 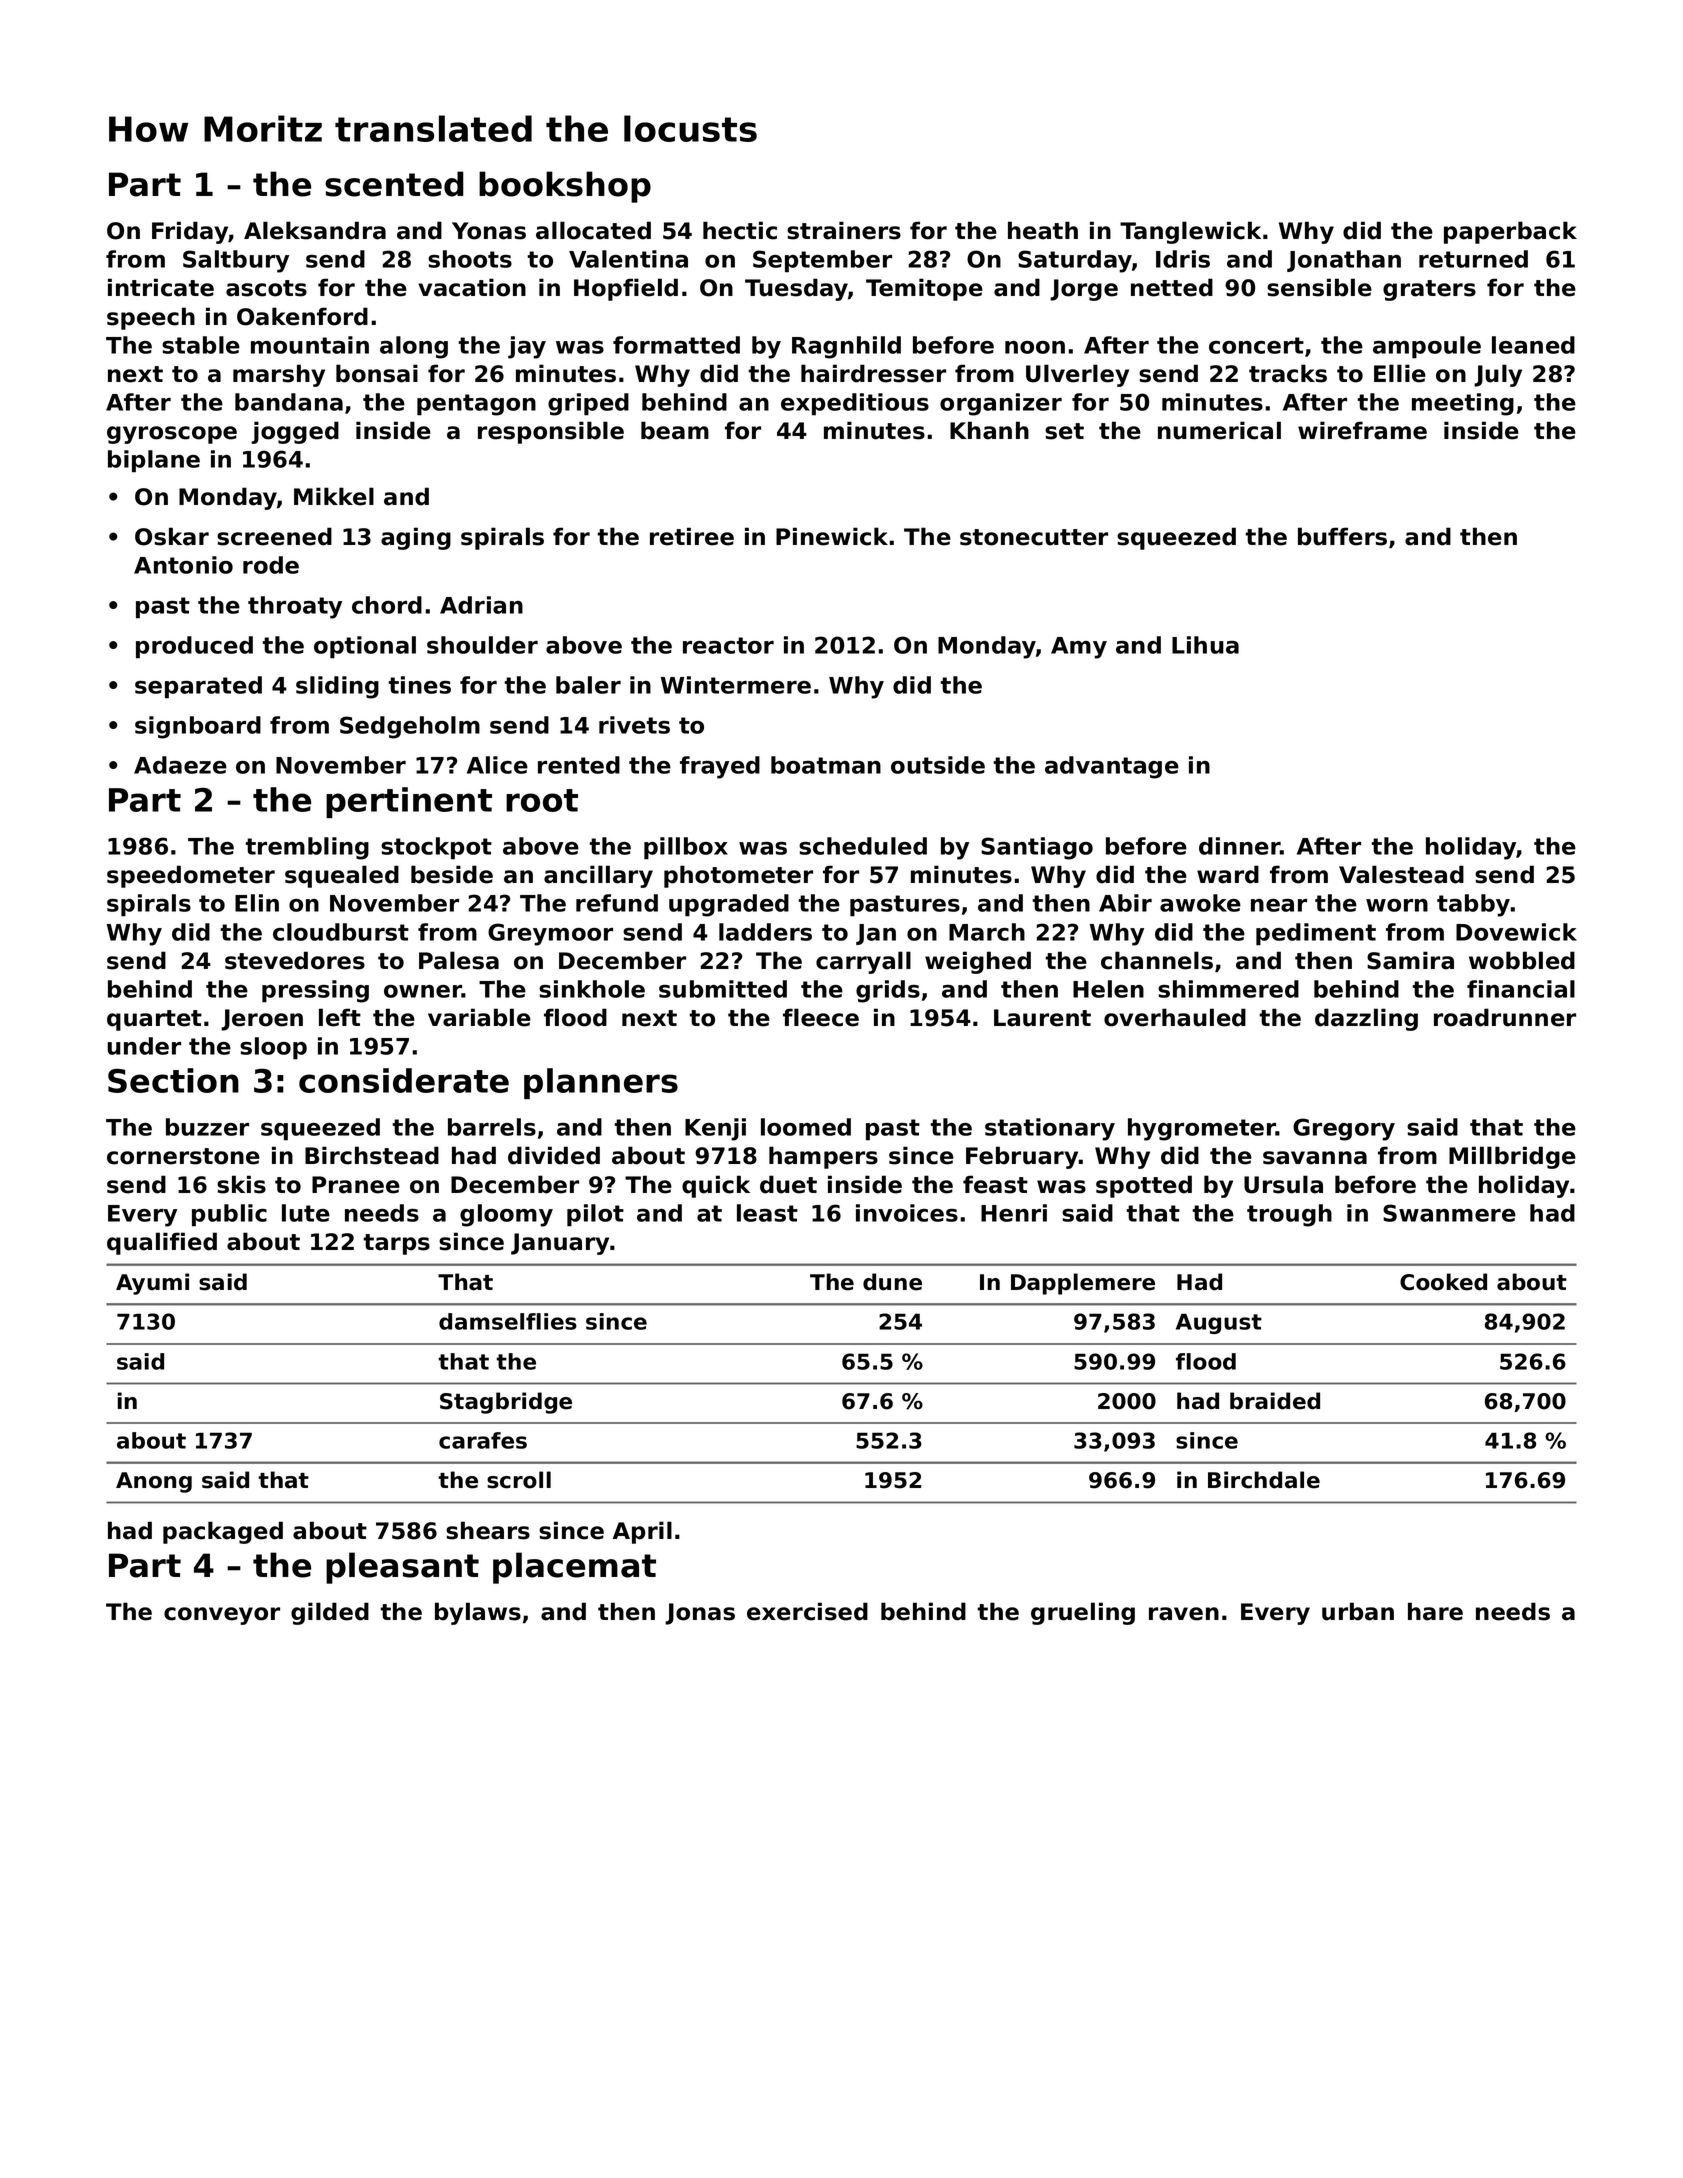 What do you see at coordinates (394, 184) in the screenshot?
I see `scented` at bounding box center [394, 184].
